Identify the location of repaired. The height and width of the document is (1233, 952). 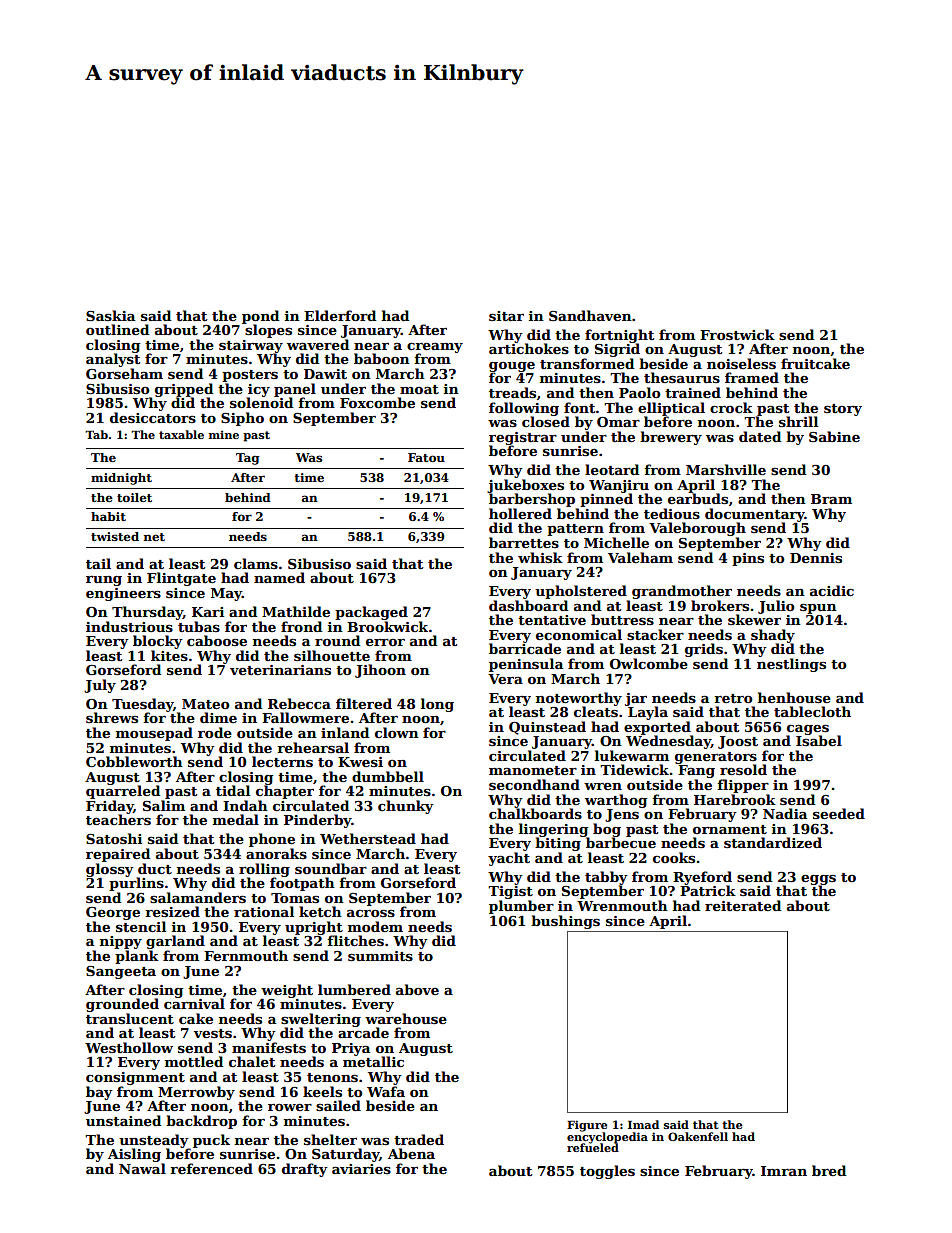
(118, 855).
